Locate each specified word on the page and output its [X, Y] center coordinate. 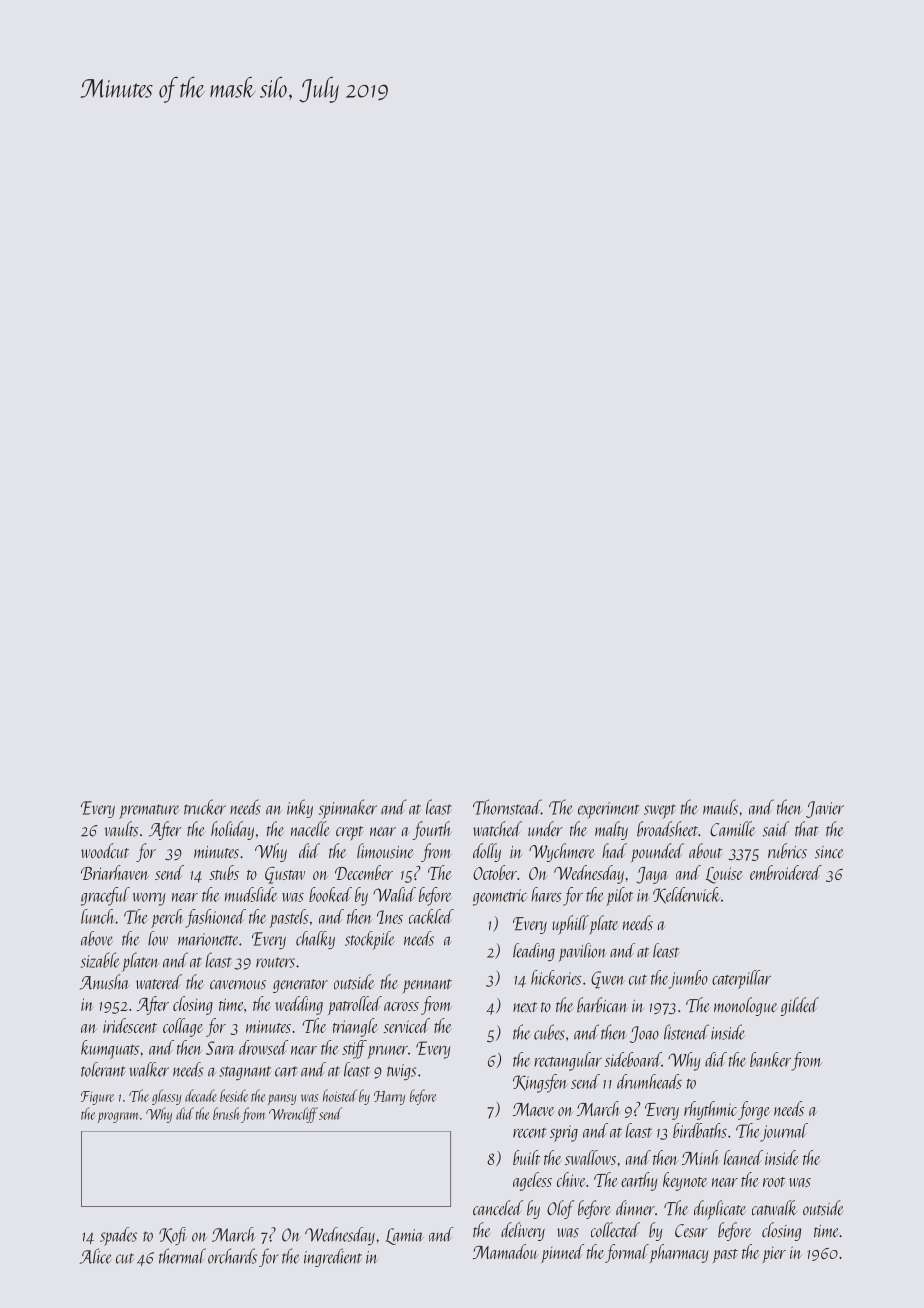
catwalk [774, 1208]
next [525, 1007]
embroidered [786, 872]
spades [118, 1236]
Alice [95, 1256]
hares [546, 894]
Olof [560, 1209]
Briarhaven [115, 872]
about [705, 851]
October [495, 872]
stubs [224, 872]
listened [686, 1032]
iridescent [130, 1025]
